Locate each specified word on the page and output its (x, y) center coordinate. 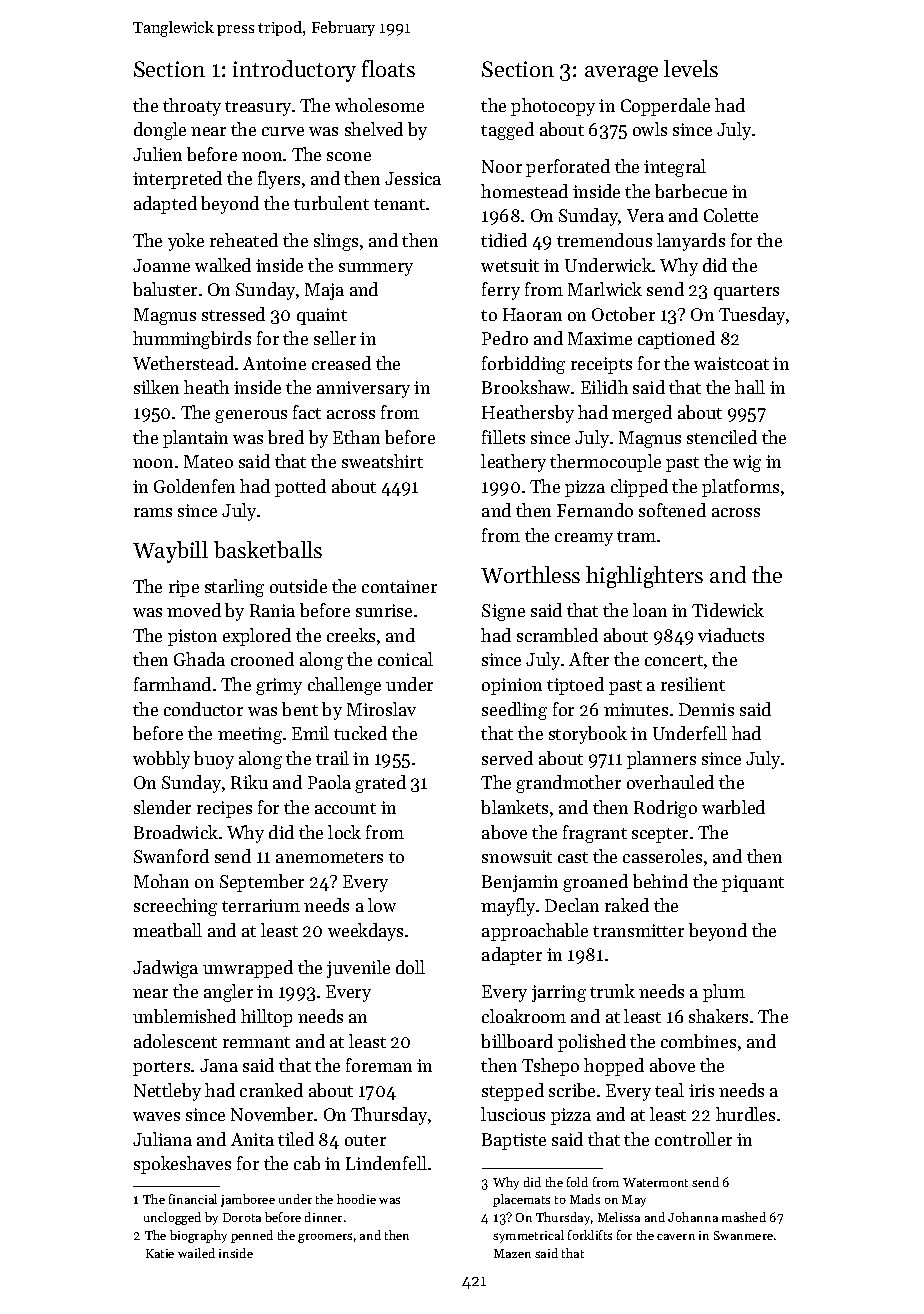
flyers (279, 180)
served (507, 758)
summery (376, 269)
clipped (639, 488)
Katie (160, 1253)
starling (234, 588)
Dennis (706, 709)
